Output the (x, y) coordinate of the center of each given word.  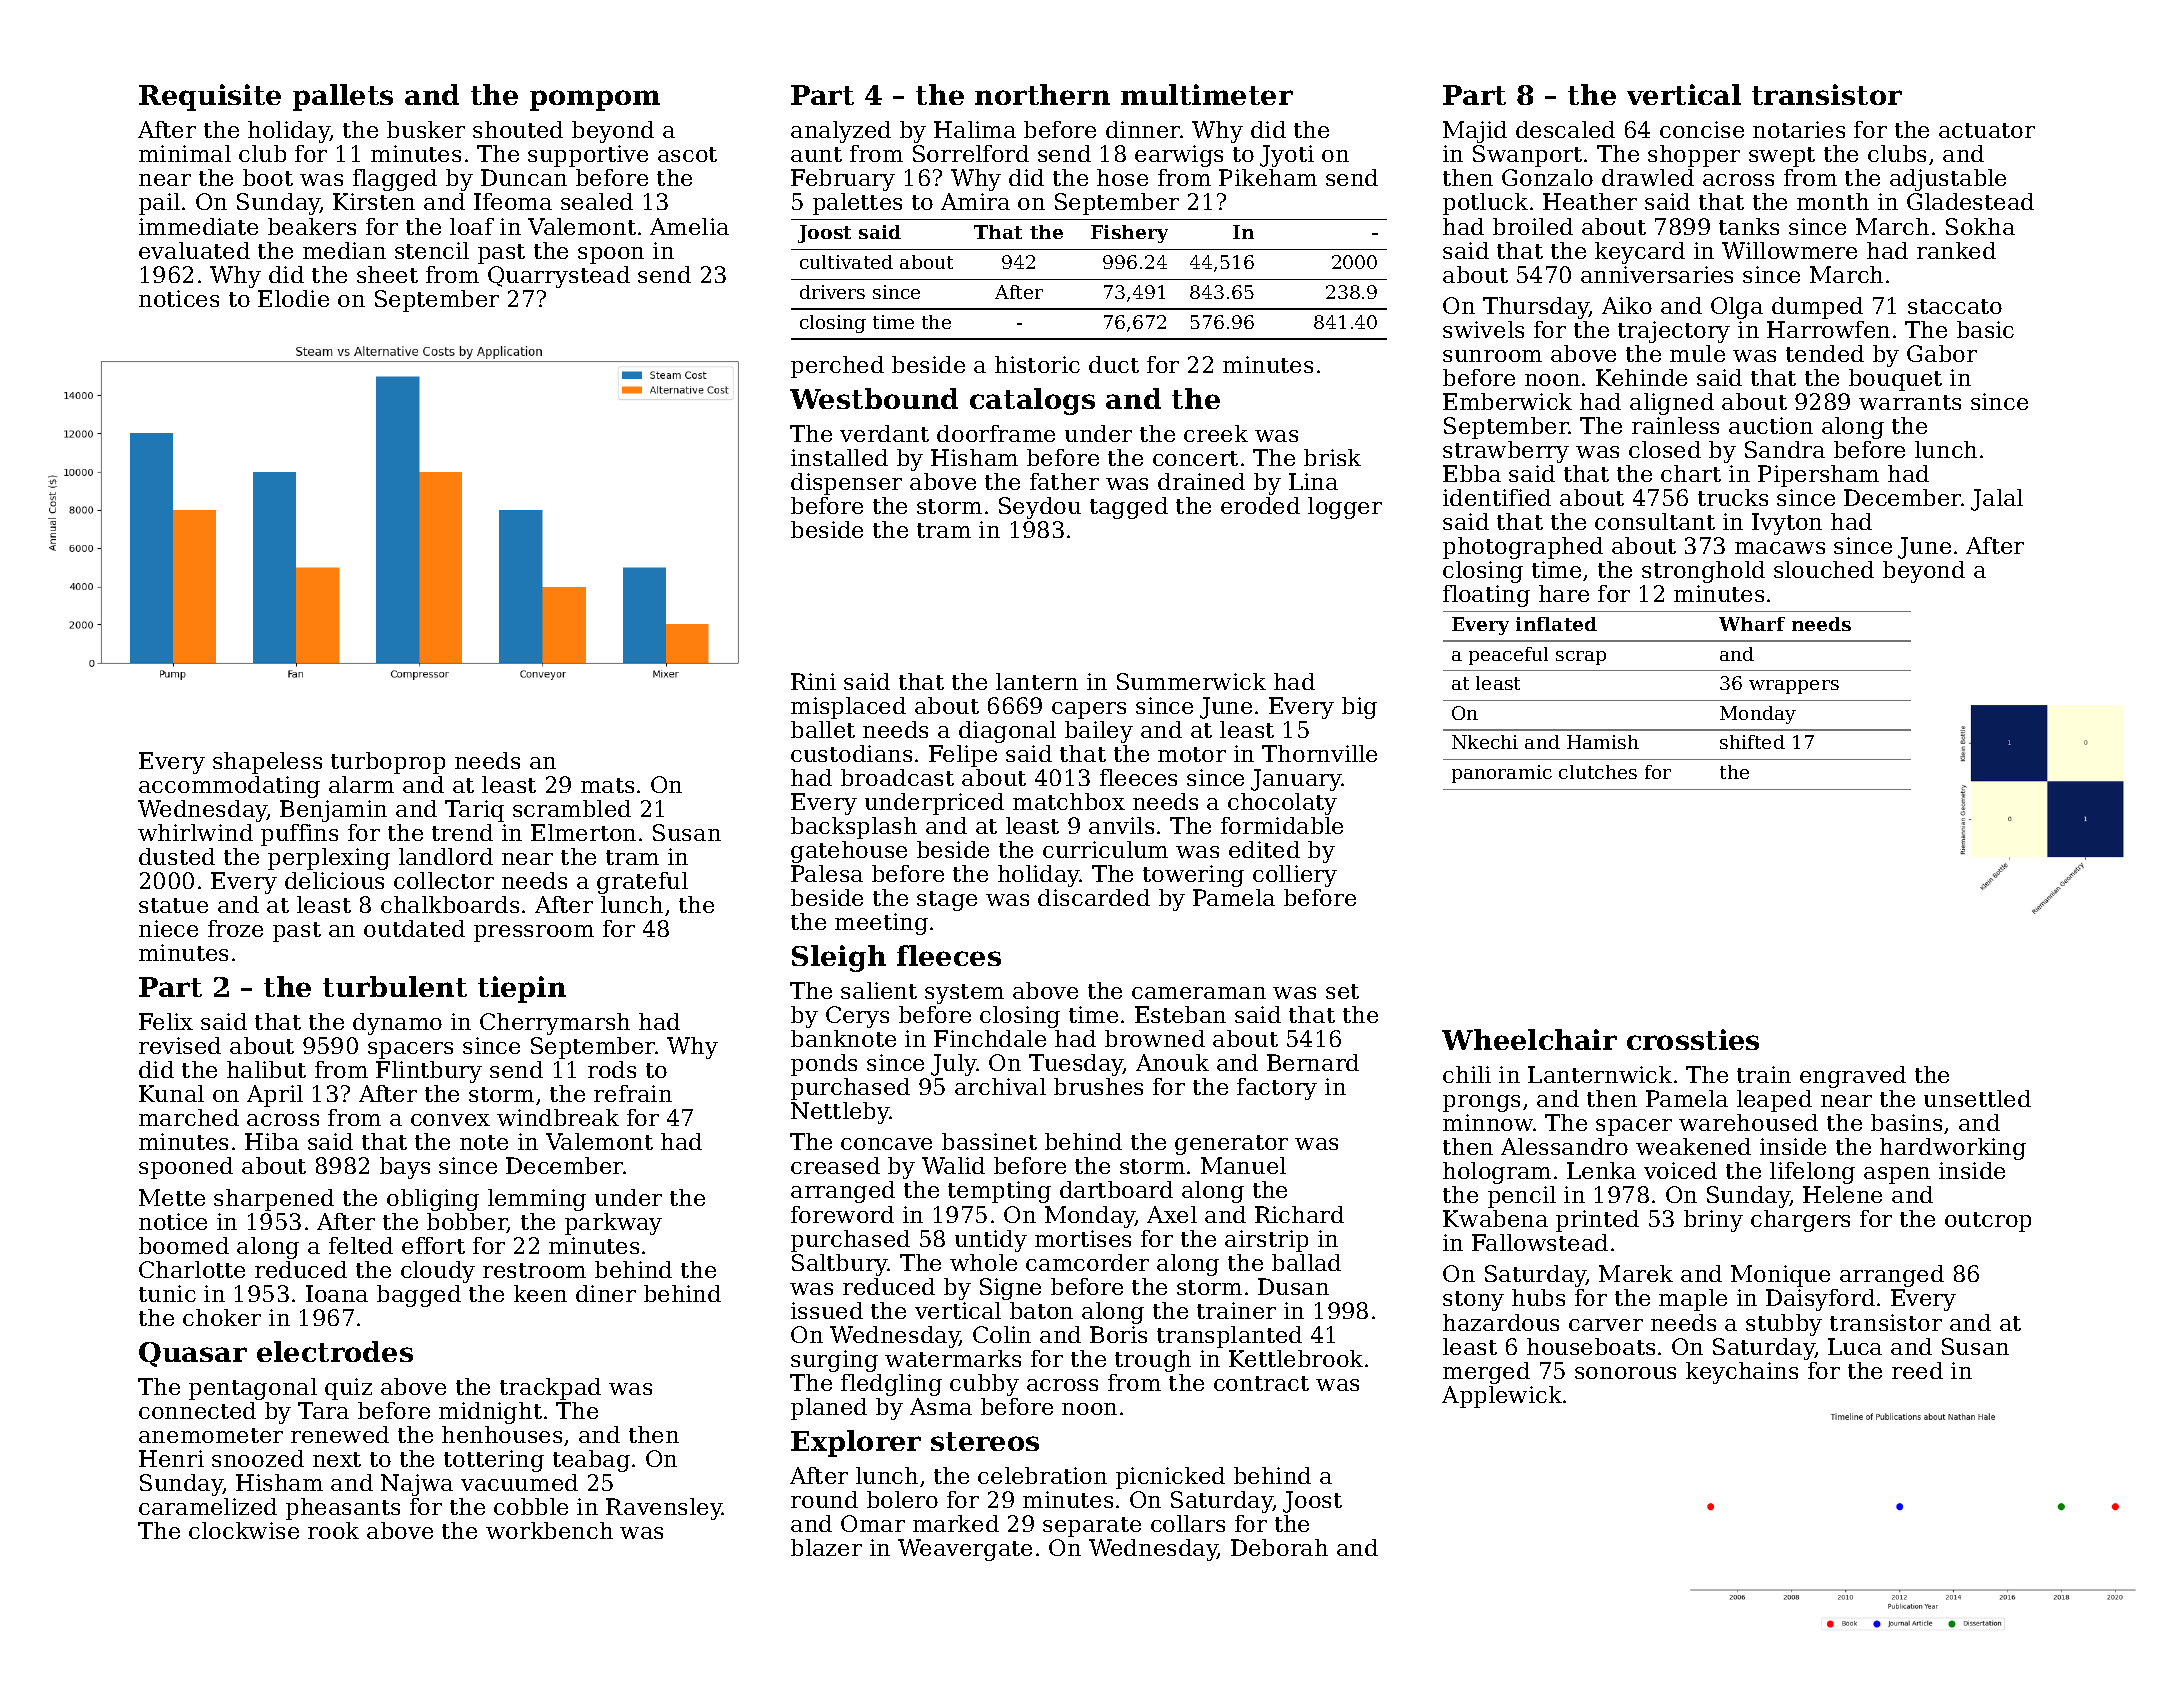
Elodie (293, 298)
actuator (1987, 130)
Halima (975, 129)
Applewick (1502, 1397)
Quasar (193, 1354)
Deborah (1279, 1547)
